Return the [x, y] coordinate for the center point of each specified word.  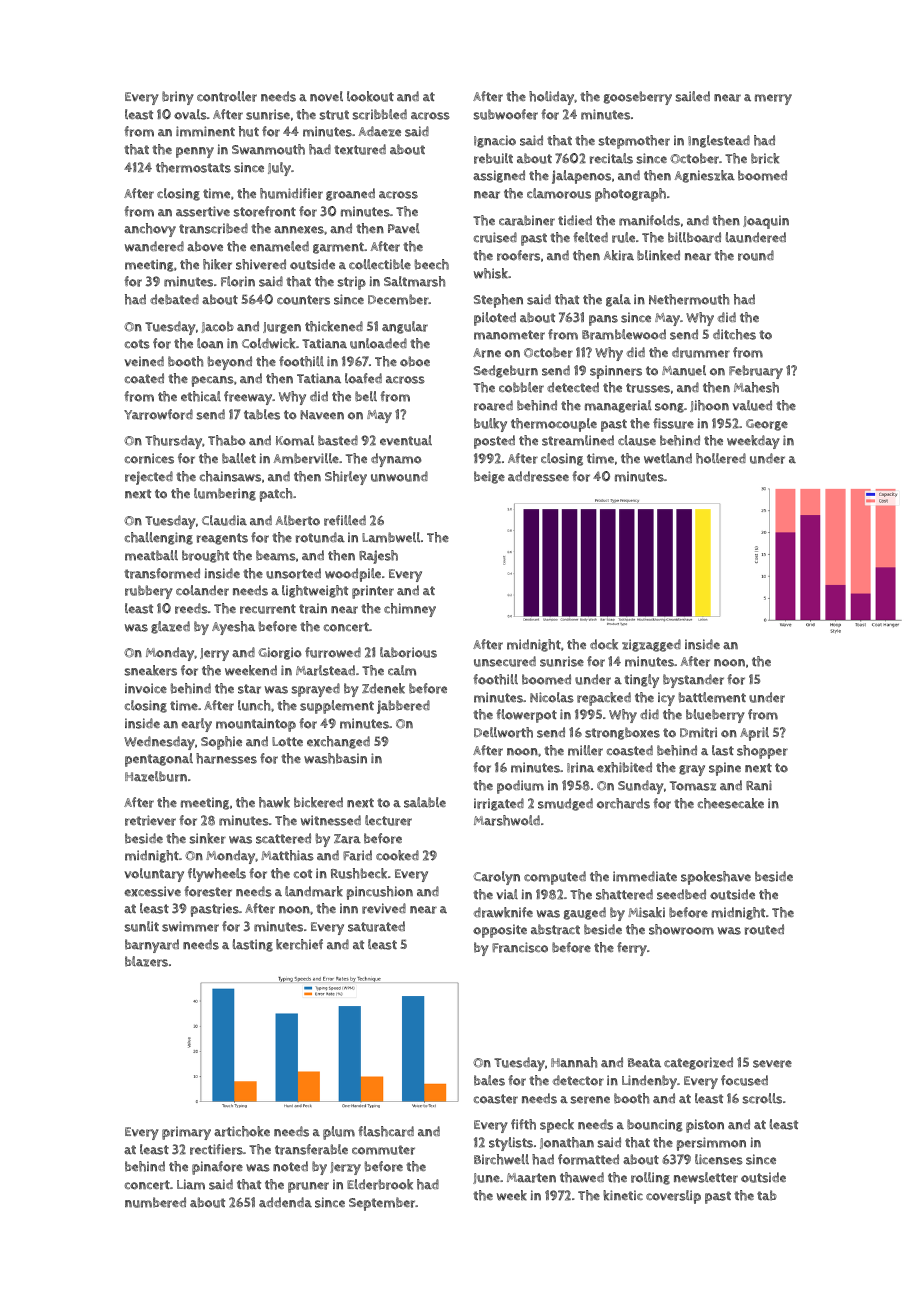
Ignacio [495, 141]
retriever [150, 820]
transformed [162, 573]
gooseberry [638, 98]
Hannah [574, 1062]
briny [178, 98]
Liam [191, 1184]
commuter [383, 1150]
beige [489, 477]
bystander [693, 681]
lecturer [388, 820]
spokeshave [716, 878]
